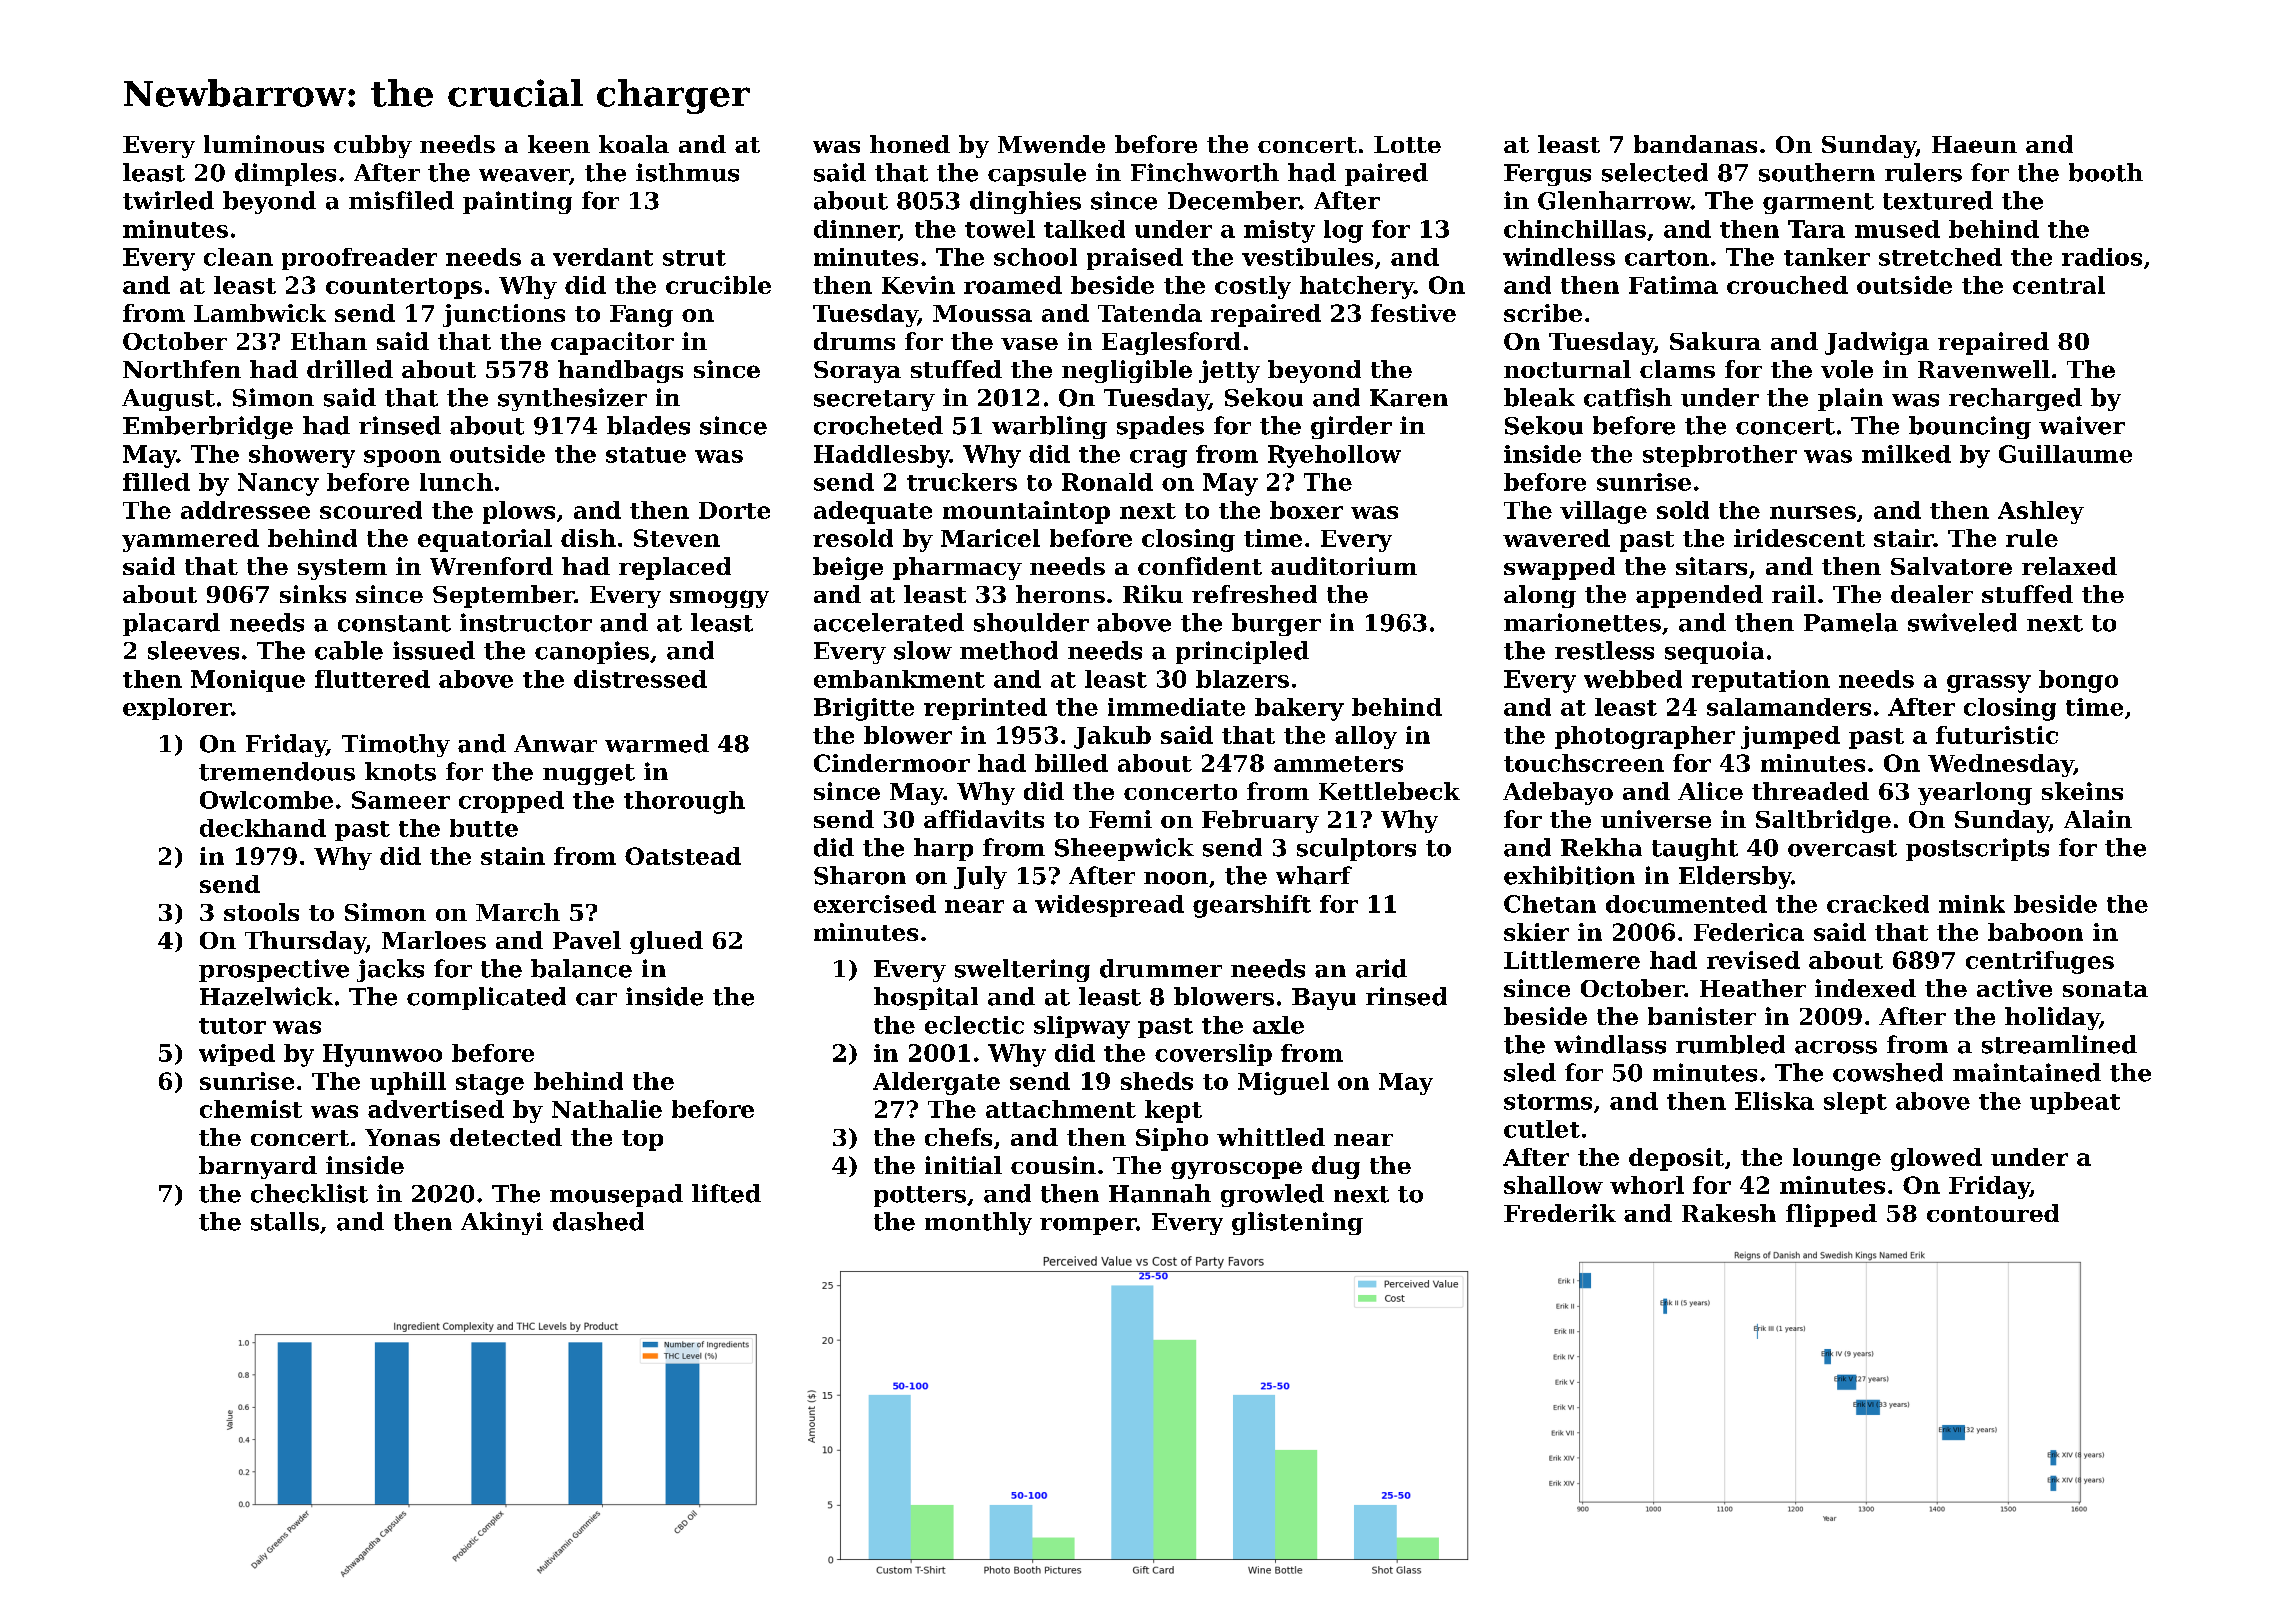  I want to click on selected, so click(1655, 172).
